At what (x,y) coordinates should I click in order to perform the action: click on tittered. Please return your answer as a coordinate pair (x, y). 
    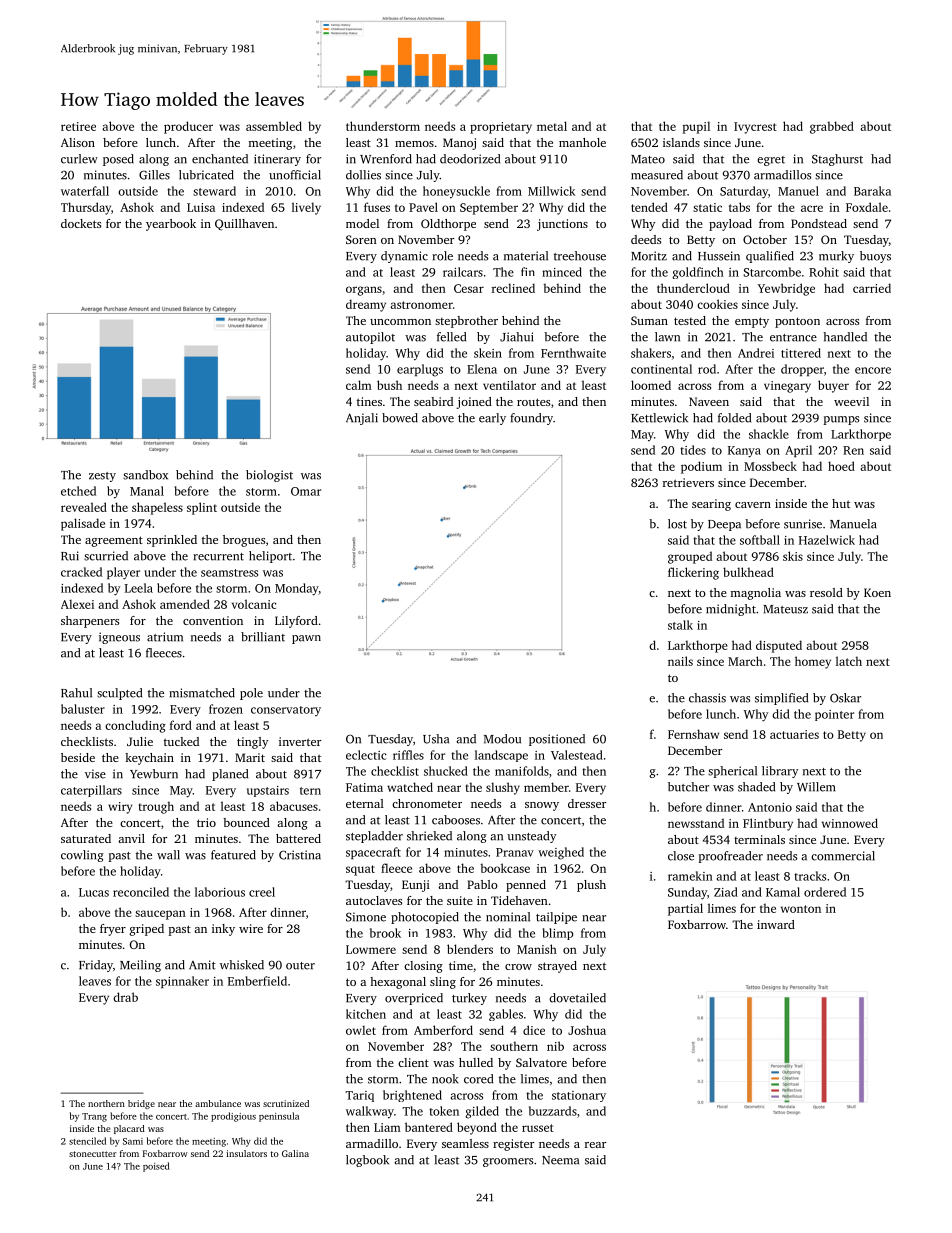
    Looking at the image, I should click on (801, 353).
